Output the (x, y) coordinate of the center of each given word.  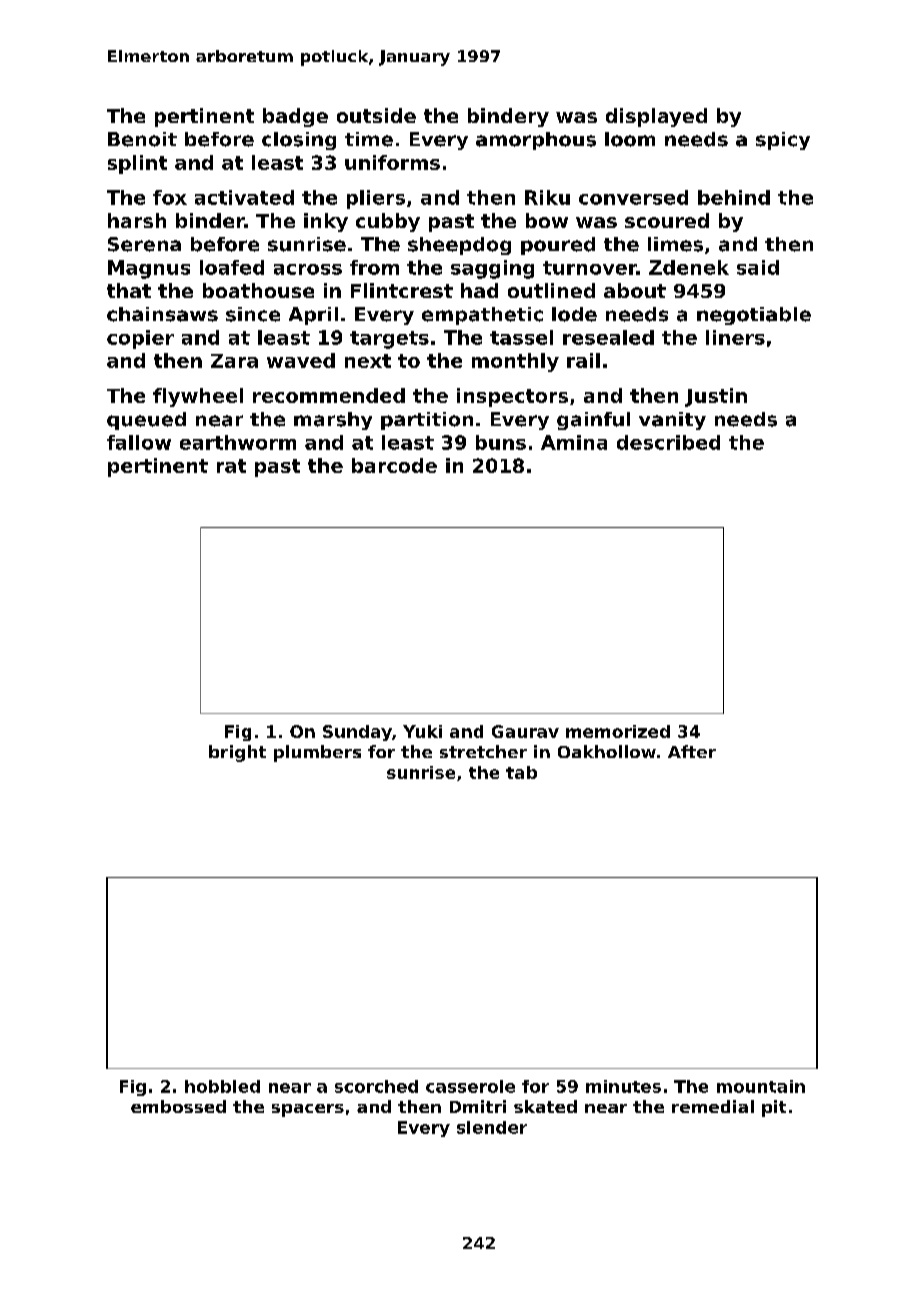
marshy (333, 421)
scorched (376, 1086)
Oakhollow (607, 751)
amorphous (536, 141)
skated (545, 1106)
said (758, 267)
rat (231, 466)
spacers (308, 1110)
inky (326, 222)
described (668, 442)
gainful (593, 421)
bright (237, 753)
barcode (394, 465)
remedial (713, 1106)
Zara (234, 361)
